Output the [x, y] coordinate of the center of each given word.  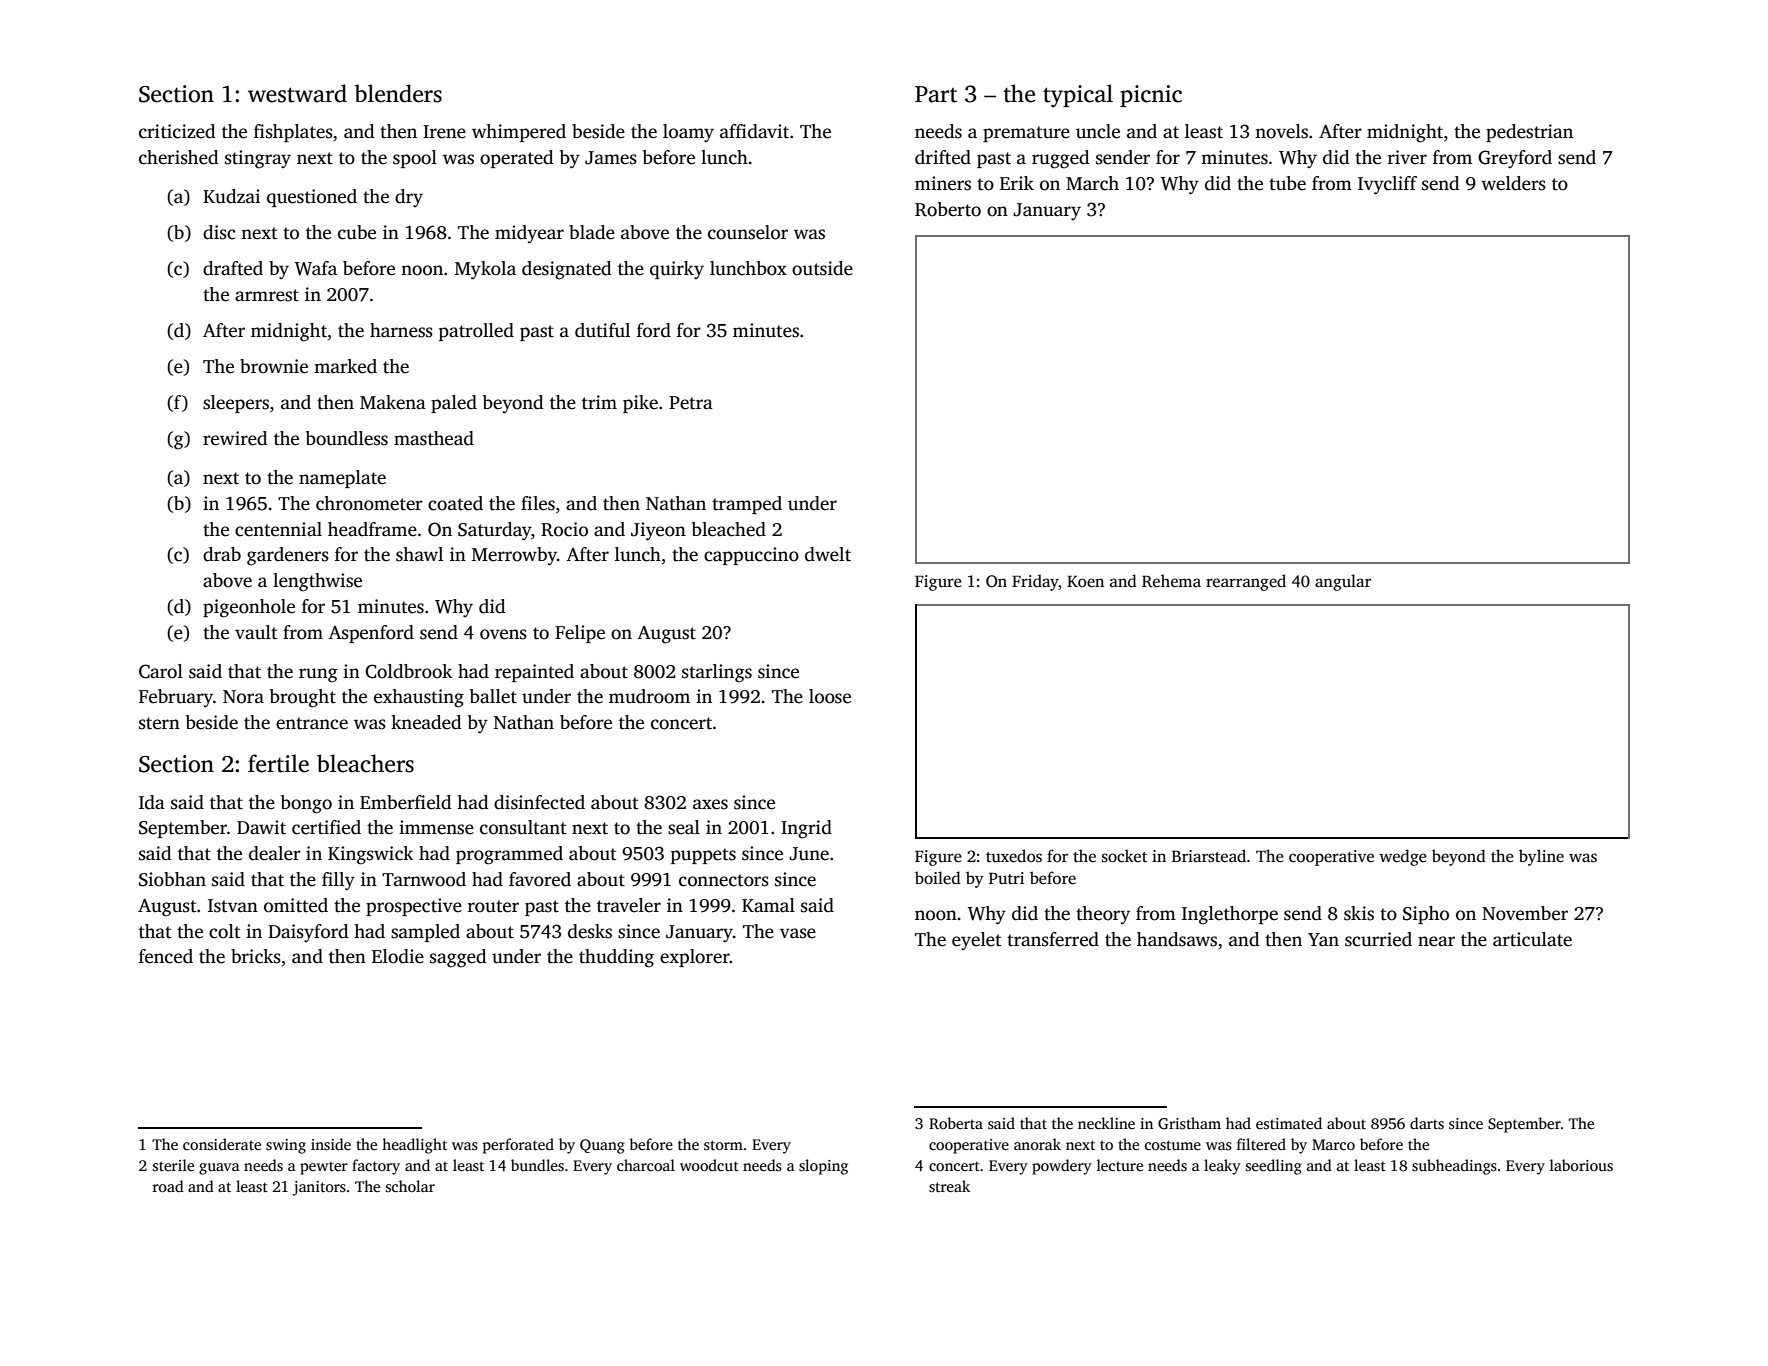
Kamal [768, 905]
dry [409, 198]
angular [1343, 582]
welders [1513, 183]
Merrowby [514, 556]
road [168, 1186]
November [1525, 913]
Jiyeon [658, 531]
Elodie [398, 956]
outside [822, 268]
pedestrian [1529, 133]
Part [936, 94]
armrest [267, 295]
